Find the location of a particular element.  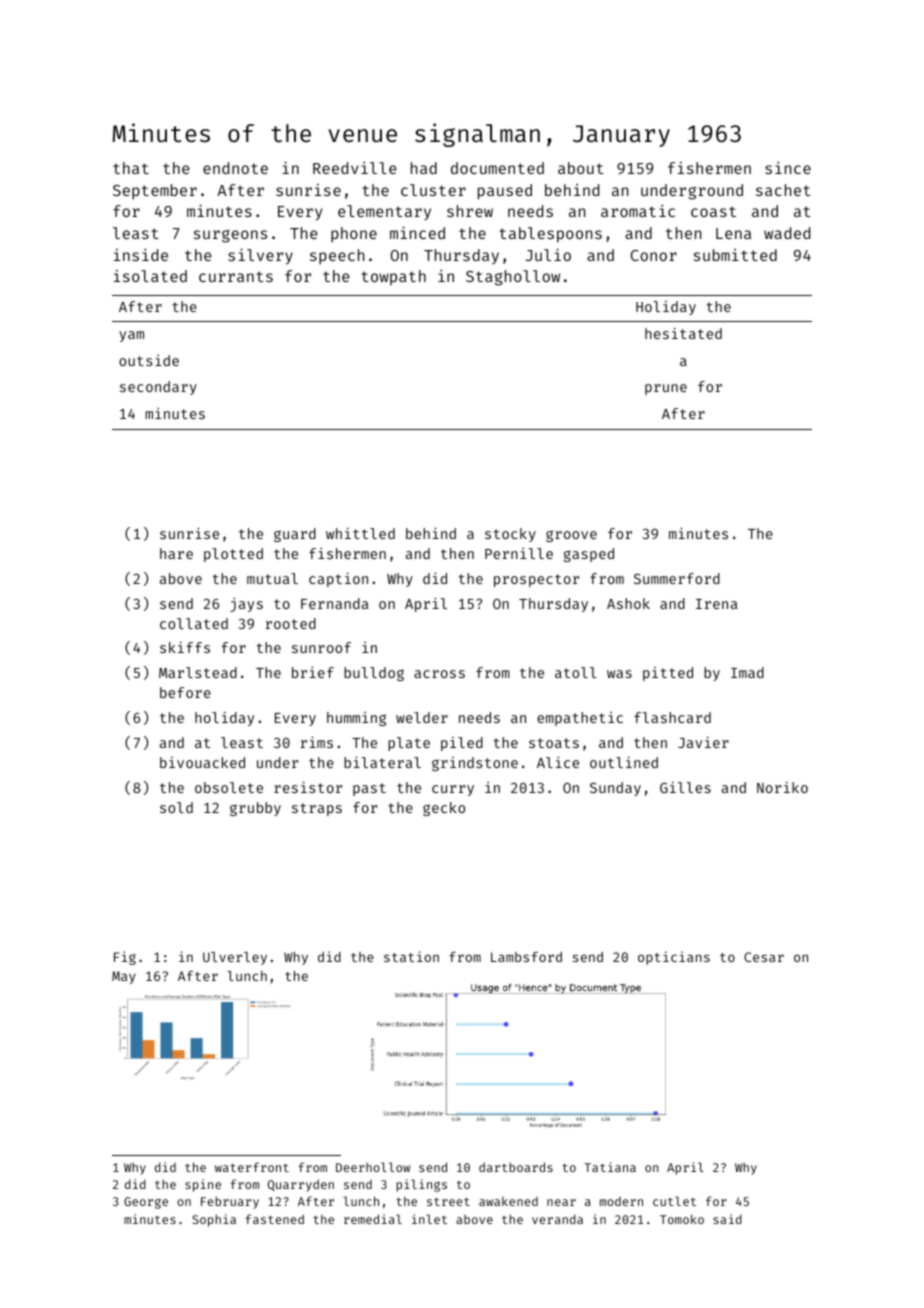

Cesar is located at coordinates (764, 957).
